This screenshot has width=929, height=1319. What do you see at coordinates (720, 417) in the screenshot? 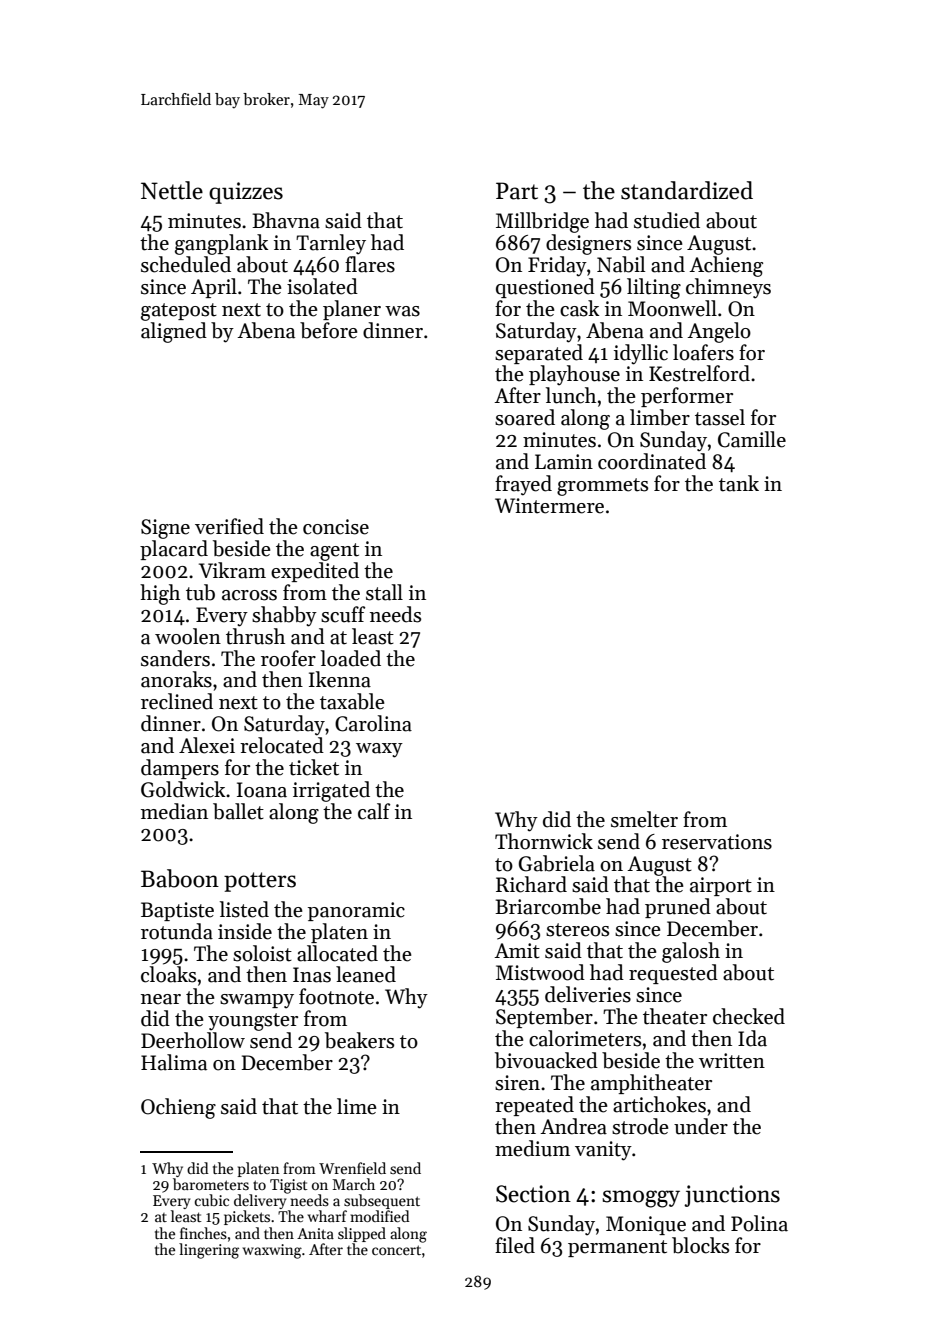
I see `tassel` at bounding box center [720, 417].
